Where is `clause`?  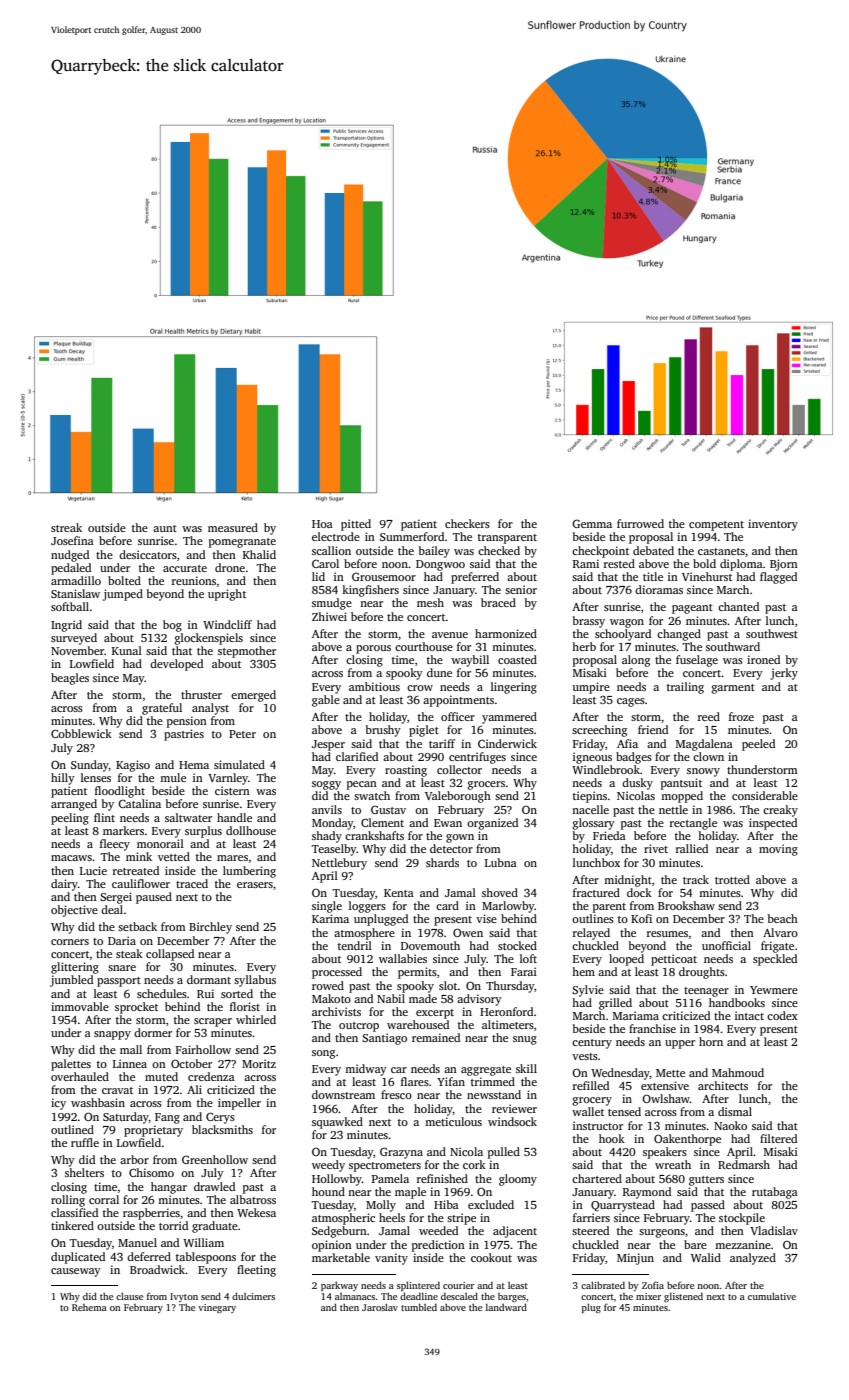
clause is located at coordinates (129, 1296).
